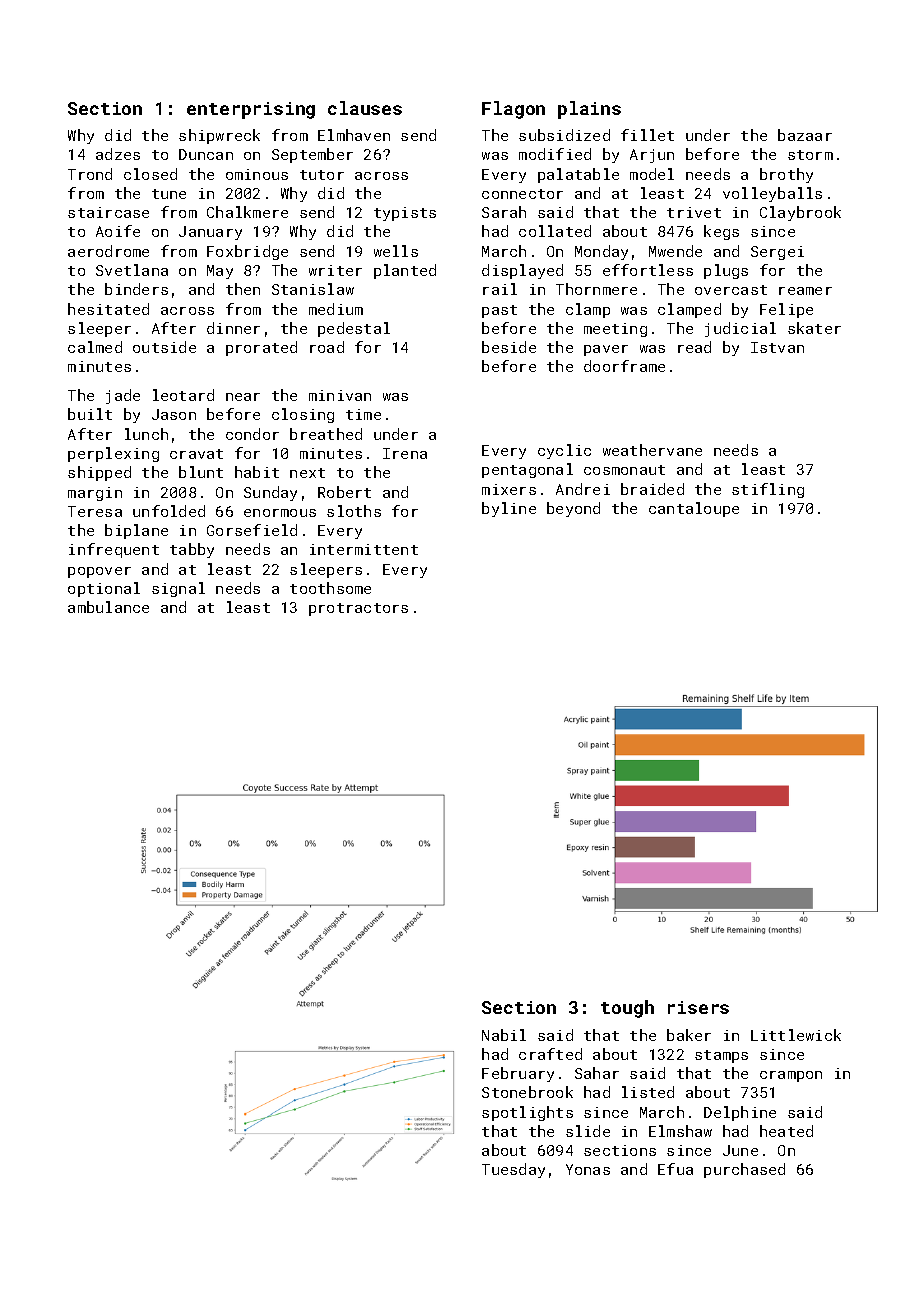  Describe the element at coordinates (405, 214) in the screenshot. I see `typists` at that location.
